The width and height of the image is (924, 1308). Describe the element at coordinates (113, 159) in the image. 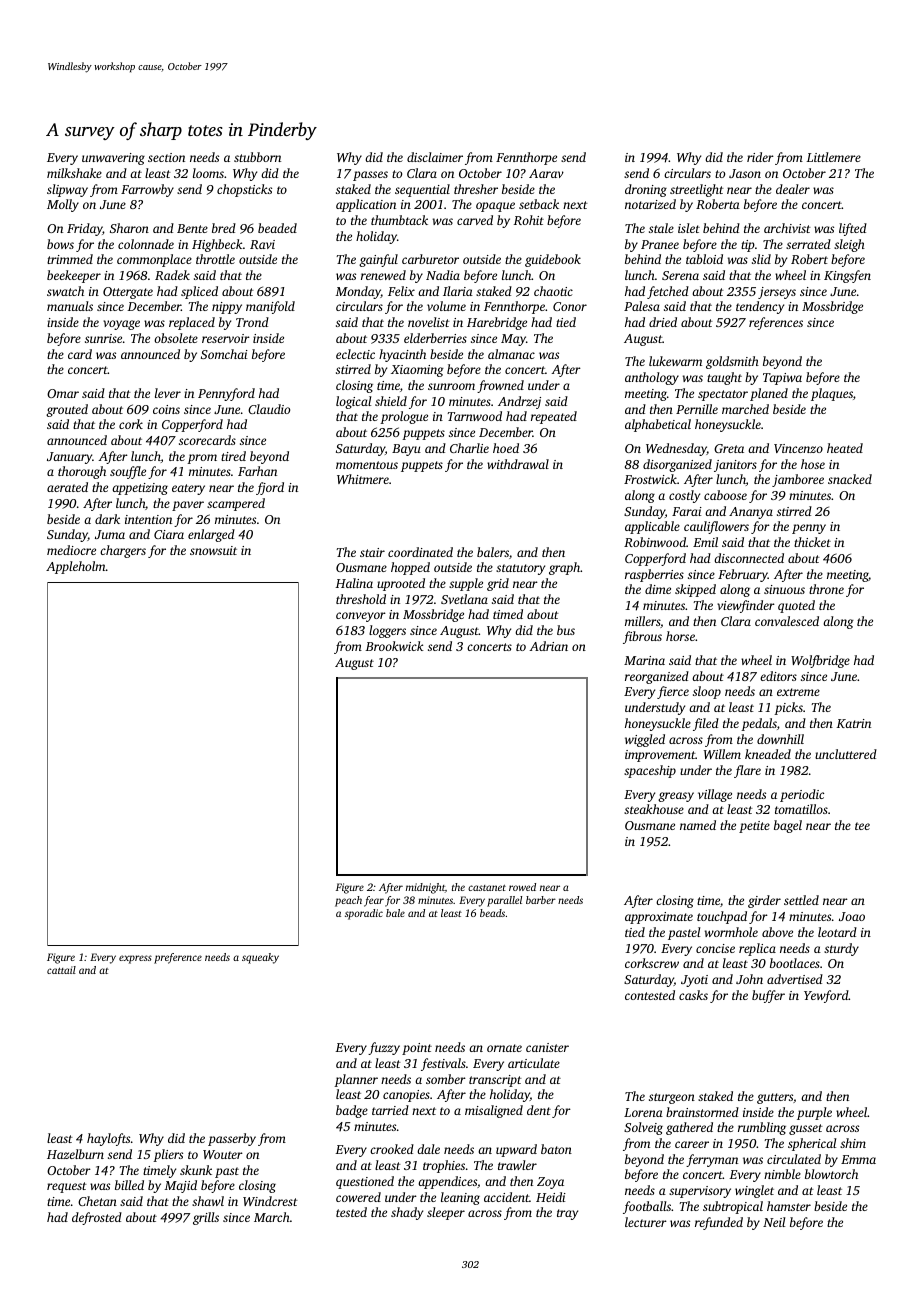

I see `unwavering` at that location.
